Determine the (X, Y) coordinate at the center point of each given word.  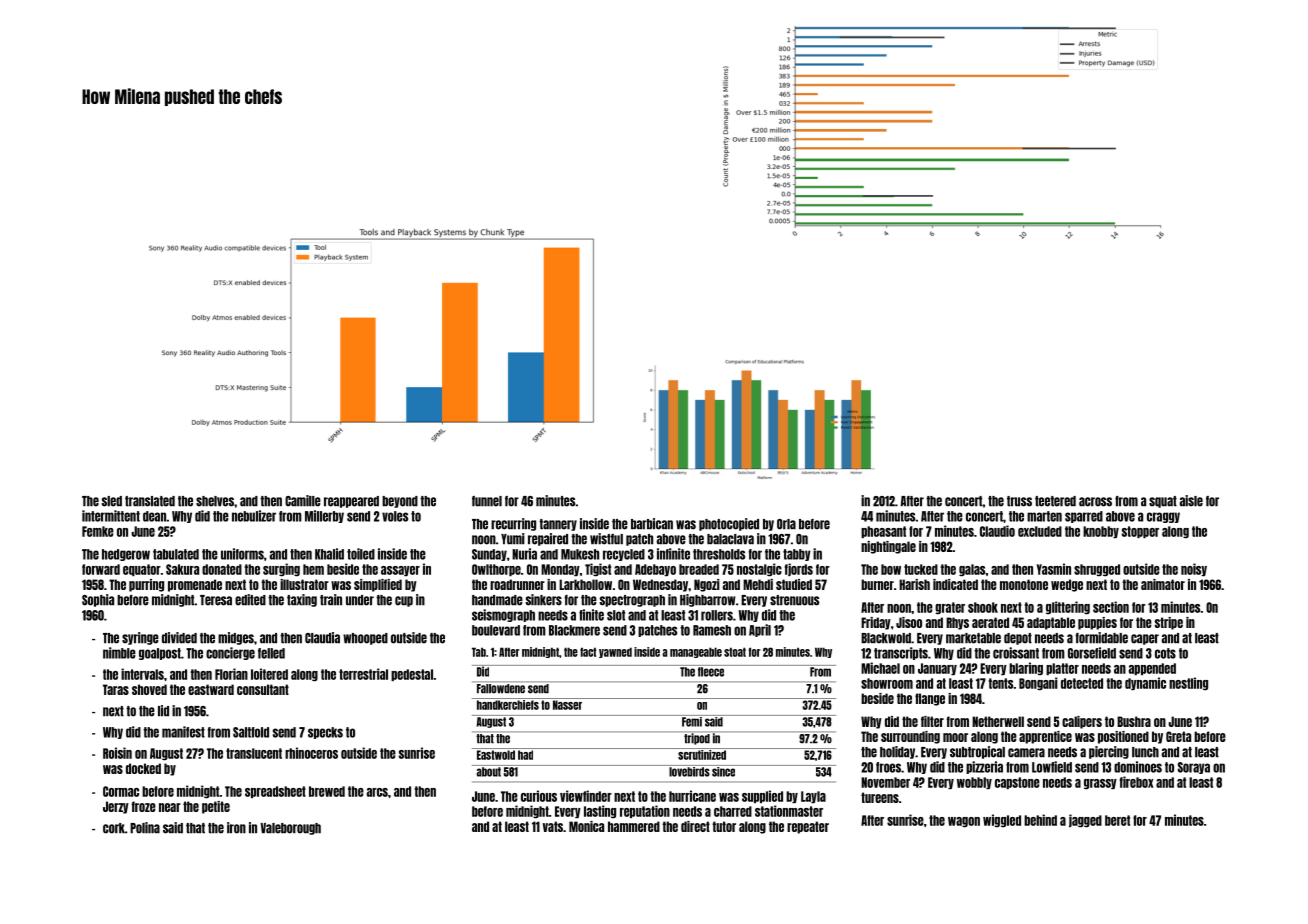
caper (1145, 639)
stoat (735, 652)
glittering (1068, 608)
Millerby (324, 516)
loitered (269, 674)
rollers (717, 615)
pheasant (883, 532)
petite (216, 807)
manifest (183, 732)
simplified (378, 585)
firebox (1137, 782)
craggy (1163, 517)
